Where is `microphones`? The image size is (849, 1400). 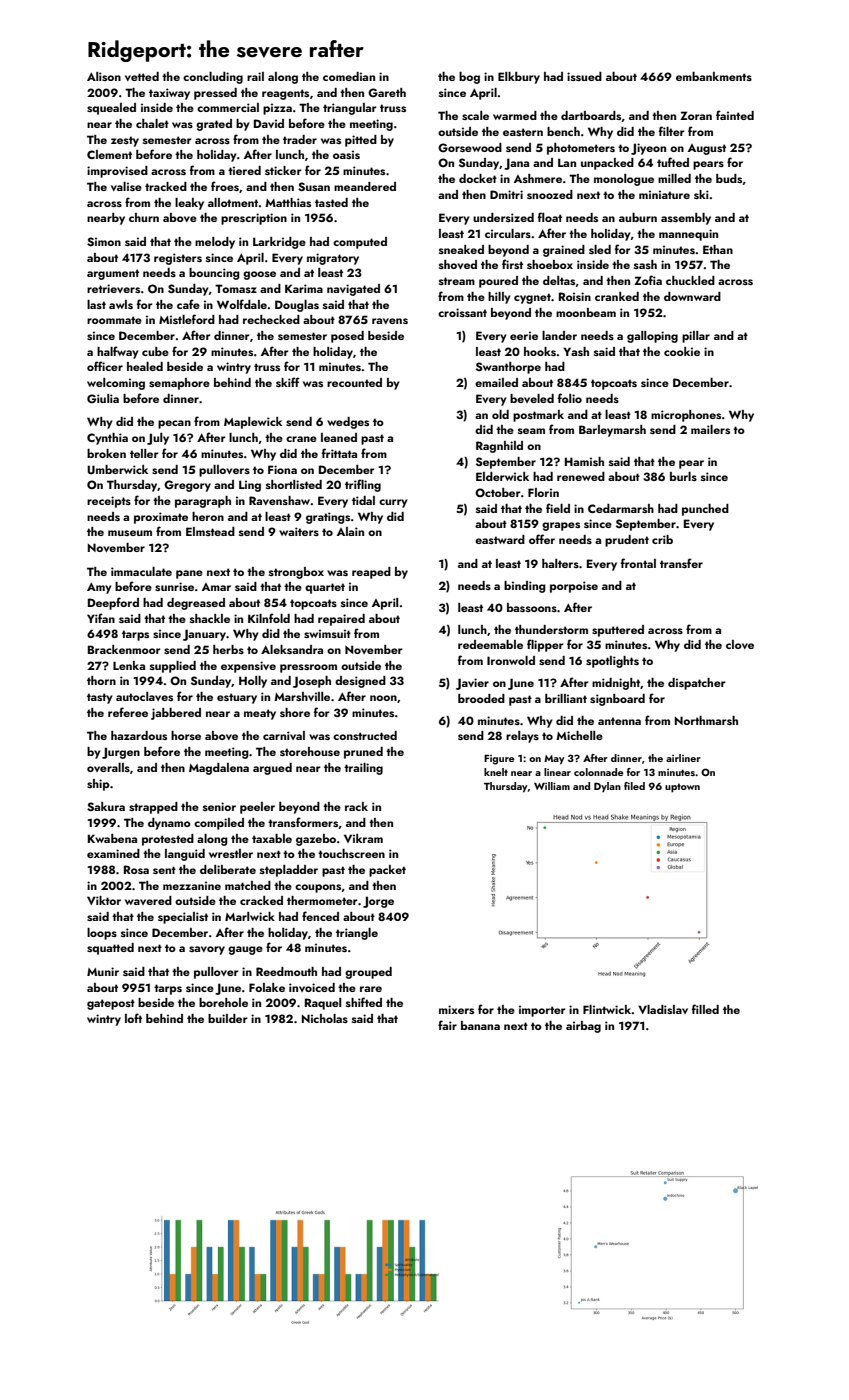 microphones is located at coordinates (686, 416).
